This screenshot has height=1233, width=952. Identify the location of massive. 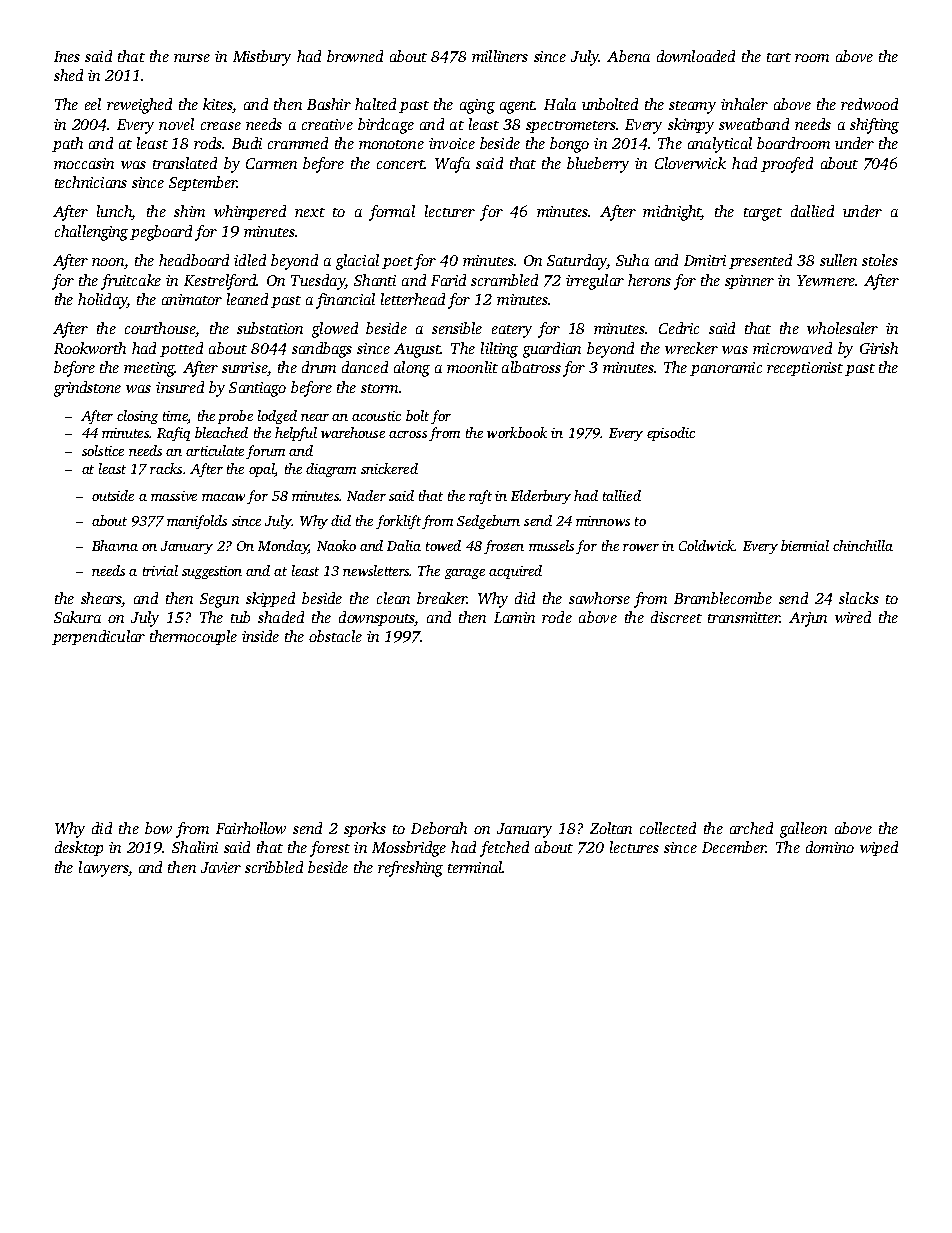
(174, 496).
